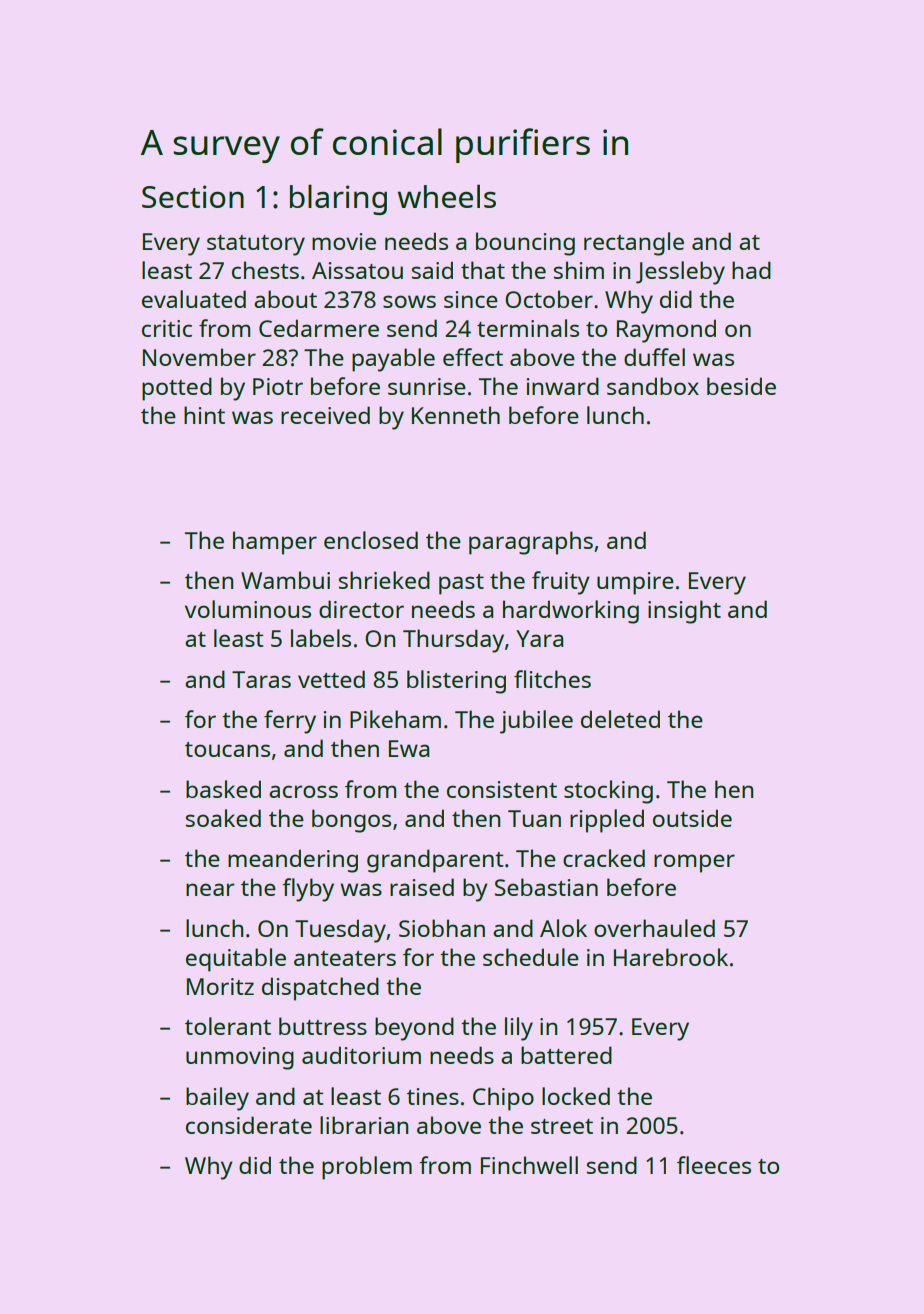 The height and width of the screenshot is (1314, 924). I want to click on payable, so click(393, 360).
